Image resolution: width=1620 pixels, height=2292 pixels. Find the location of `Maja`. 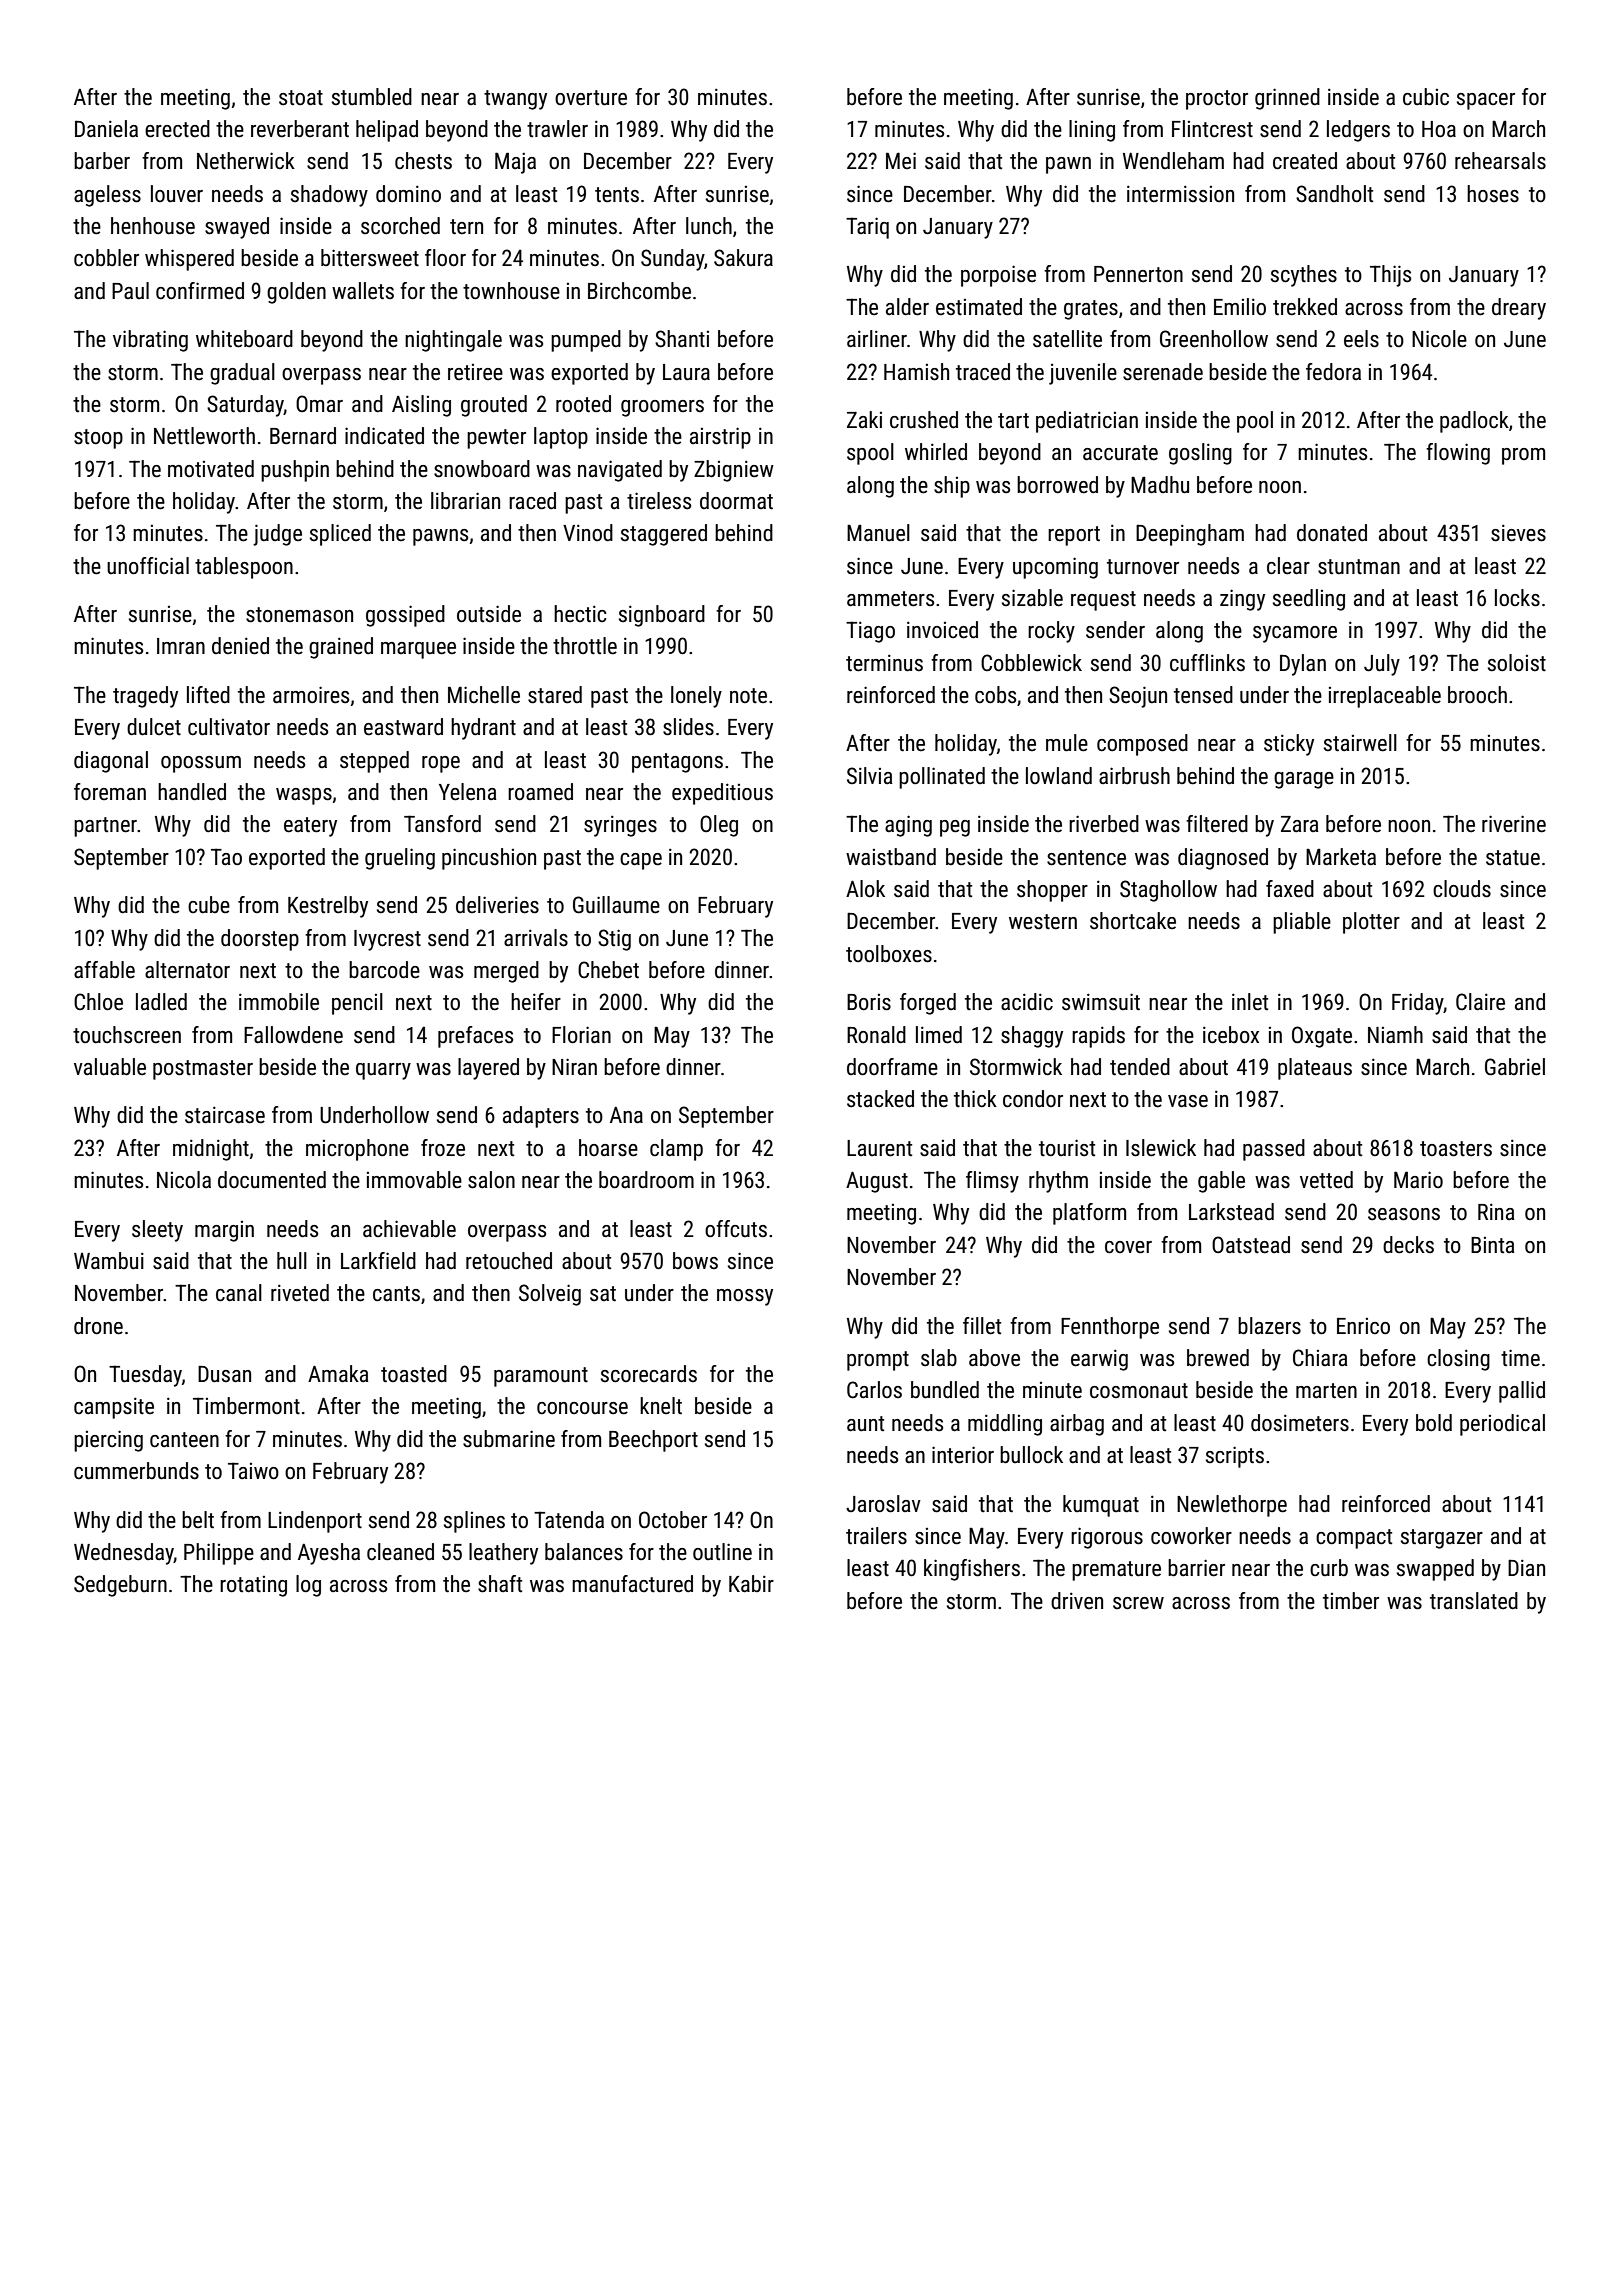

Maja is located at coordinates (515, 163).
